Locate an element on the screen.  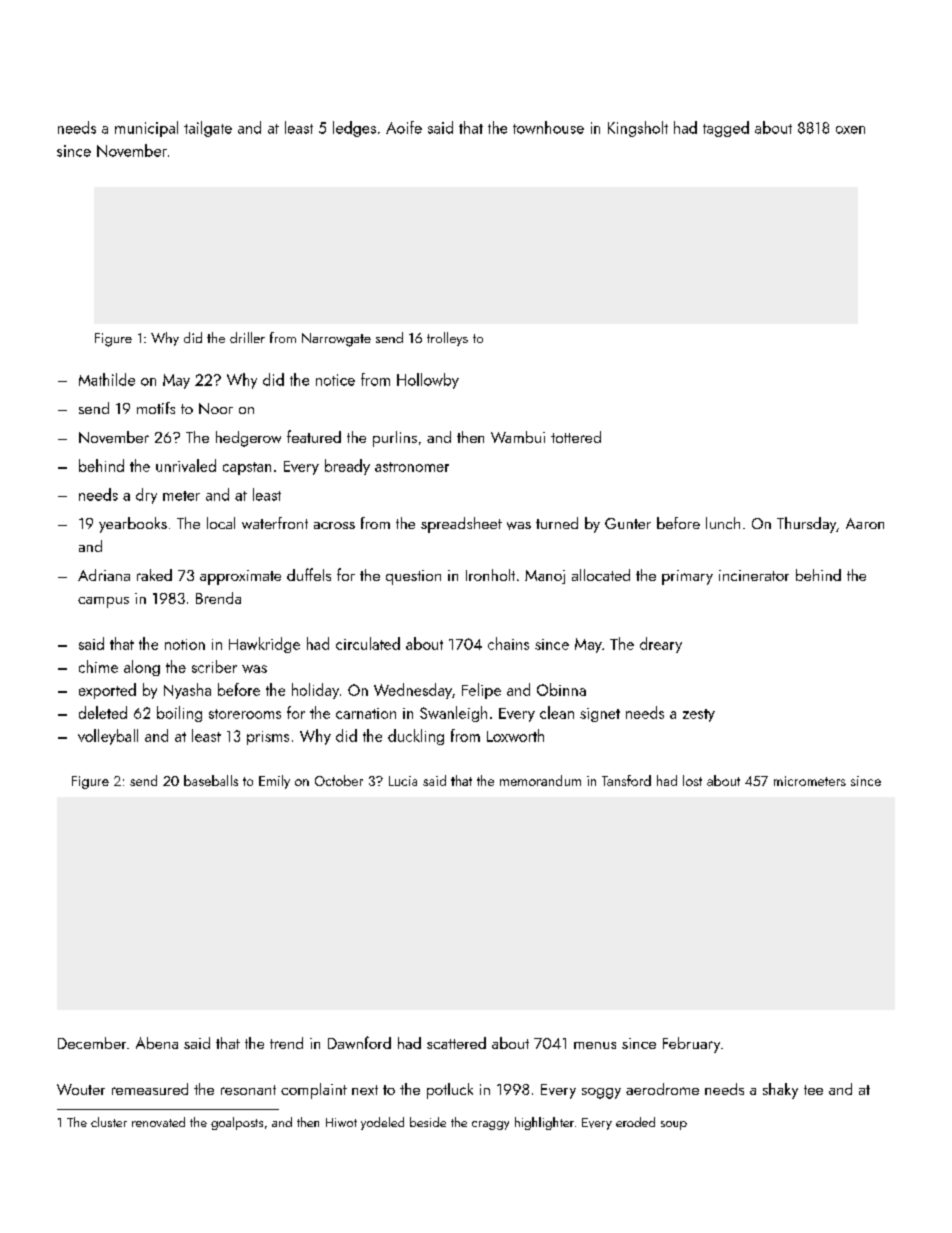
October is located at coordinates (339, 780).
